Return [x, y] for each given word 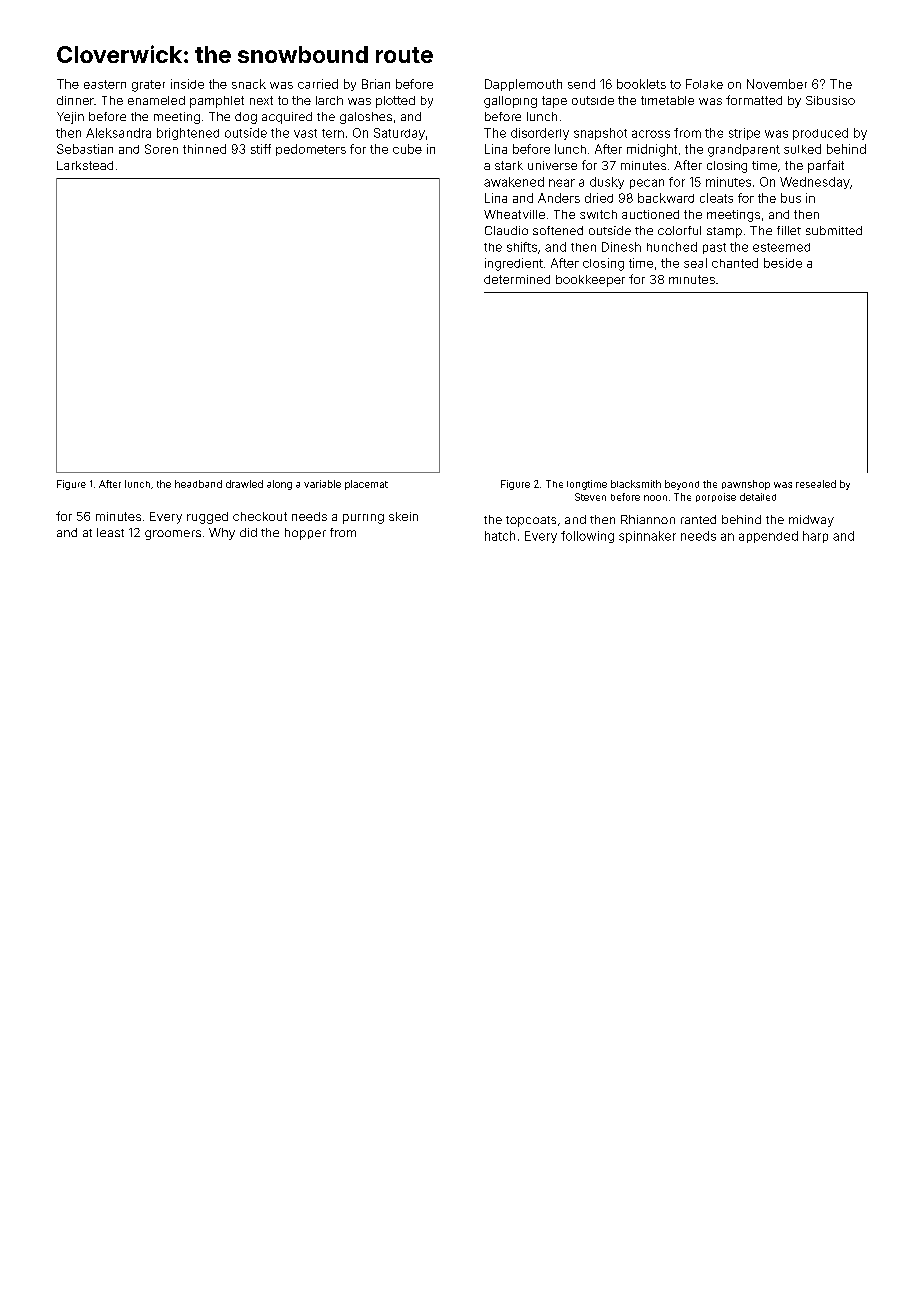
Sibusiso [830, 100]
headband [198, 484]
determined [517, 279]
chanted [735, 263]
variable [322, 484]
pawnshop [746, 485]
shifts [522, 247]
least [110, 532]
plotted [395, 102]
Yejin [70, 118]
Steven [590, 497]
